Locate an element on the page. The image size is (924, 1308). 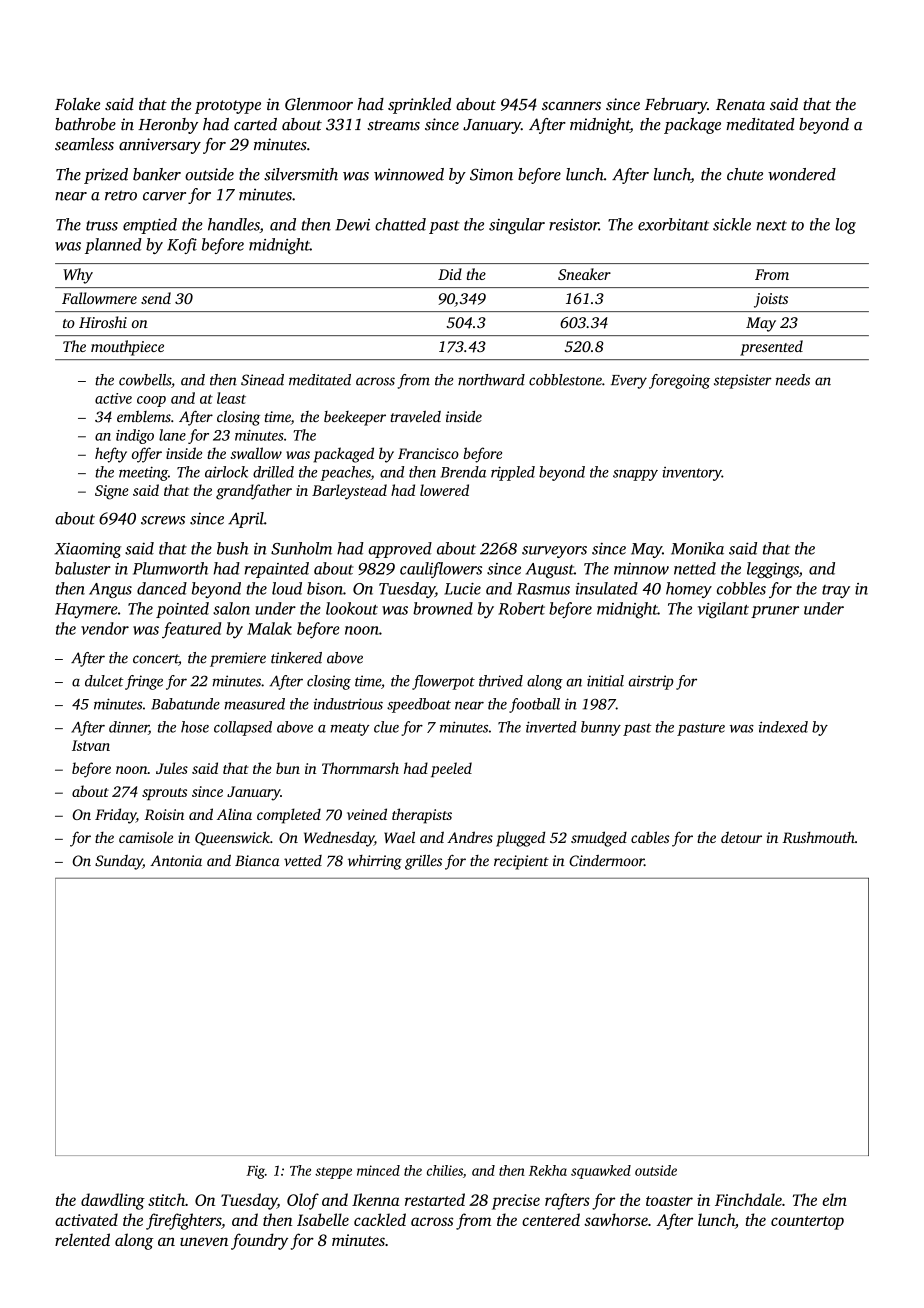
centered is located at coordinates (551, 1219).
